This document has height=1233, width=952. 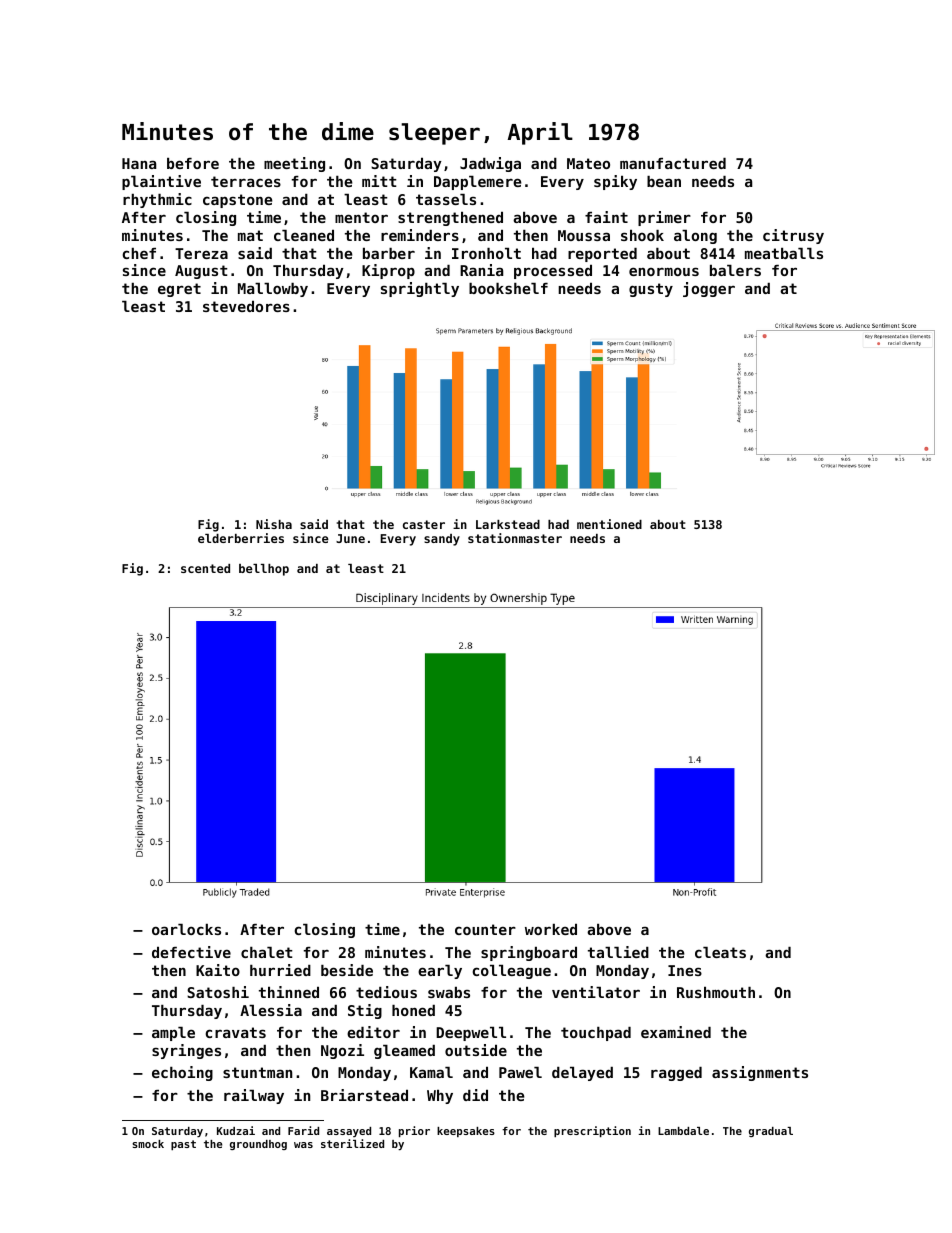 What do you see at coordinates (720, 952) in the document?
I see `cleats` at bounding box center [720, 952].
